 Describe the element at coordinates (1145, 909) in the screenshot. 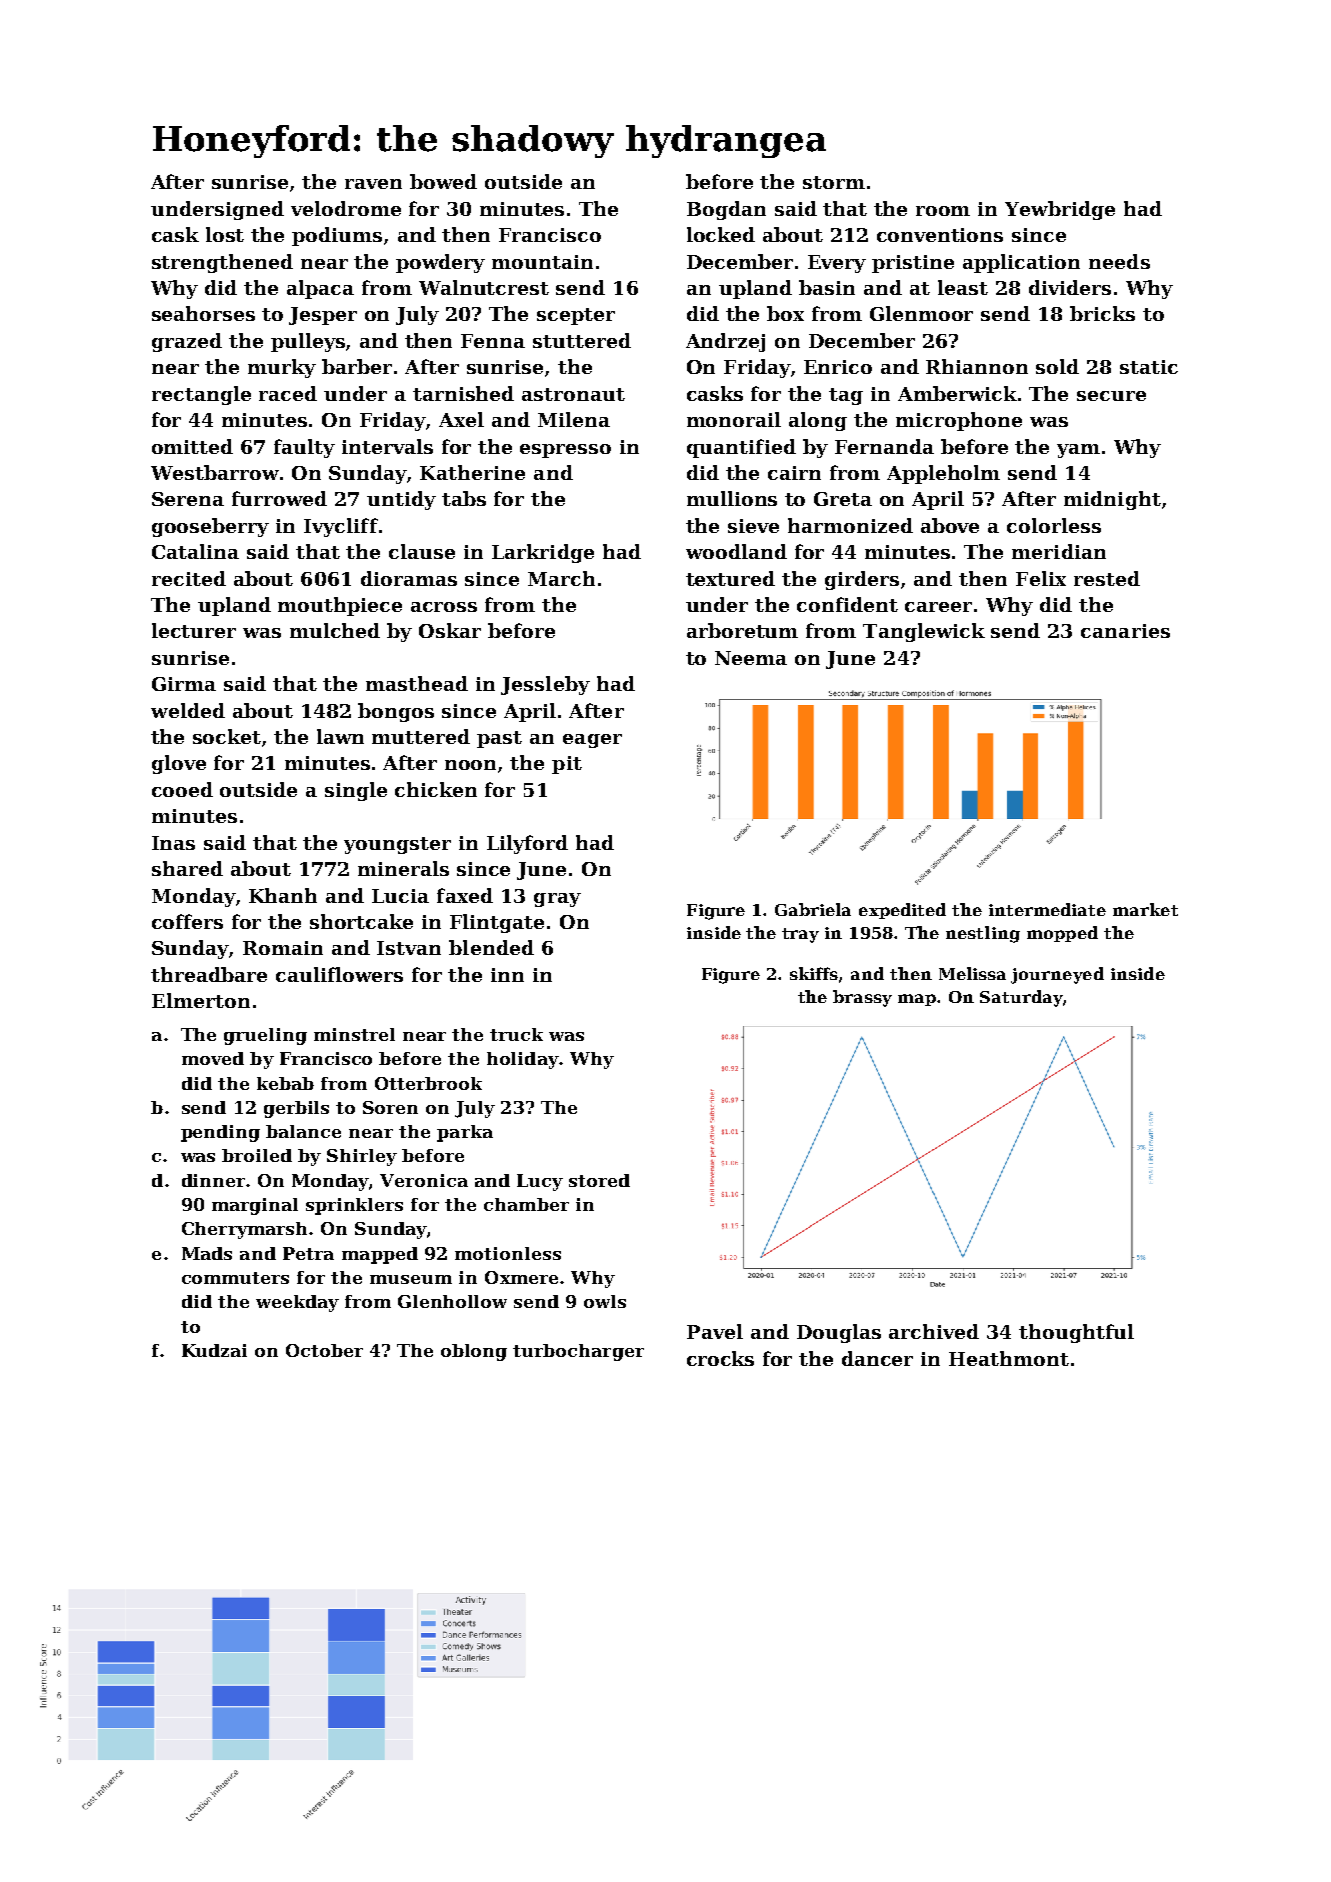

I see `market` at that location.
